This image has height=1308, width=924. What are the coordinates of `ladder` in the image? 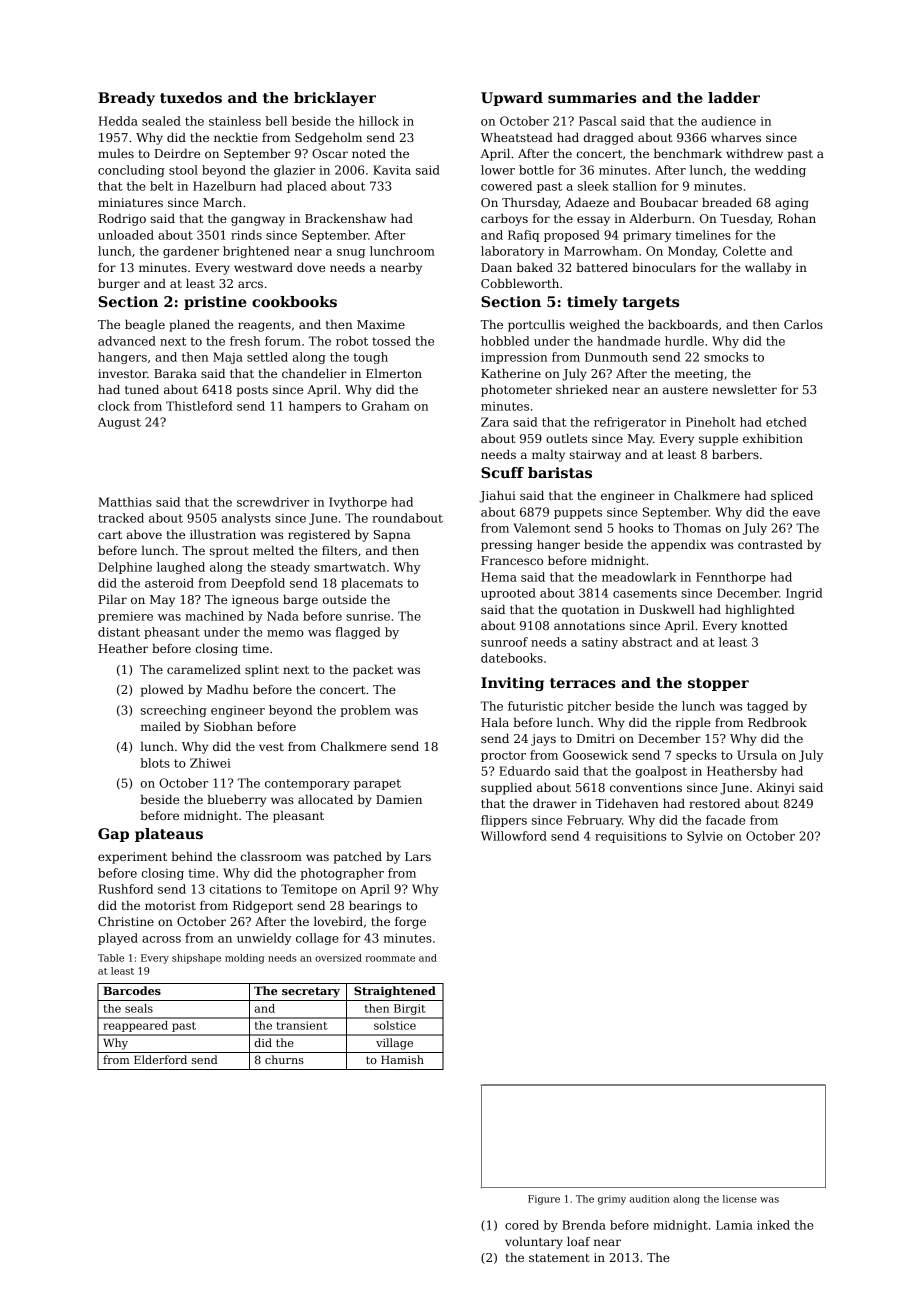 It's located at (734, 97).
